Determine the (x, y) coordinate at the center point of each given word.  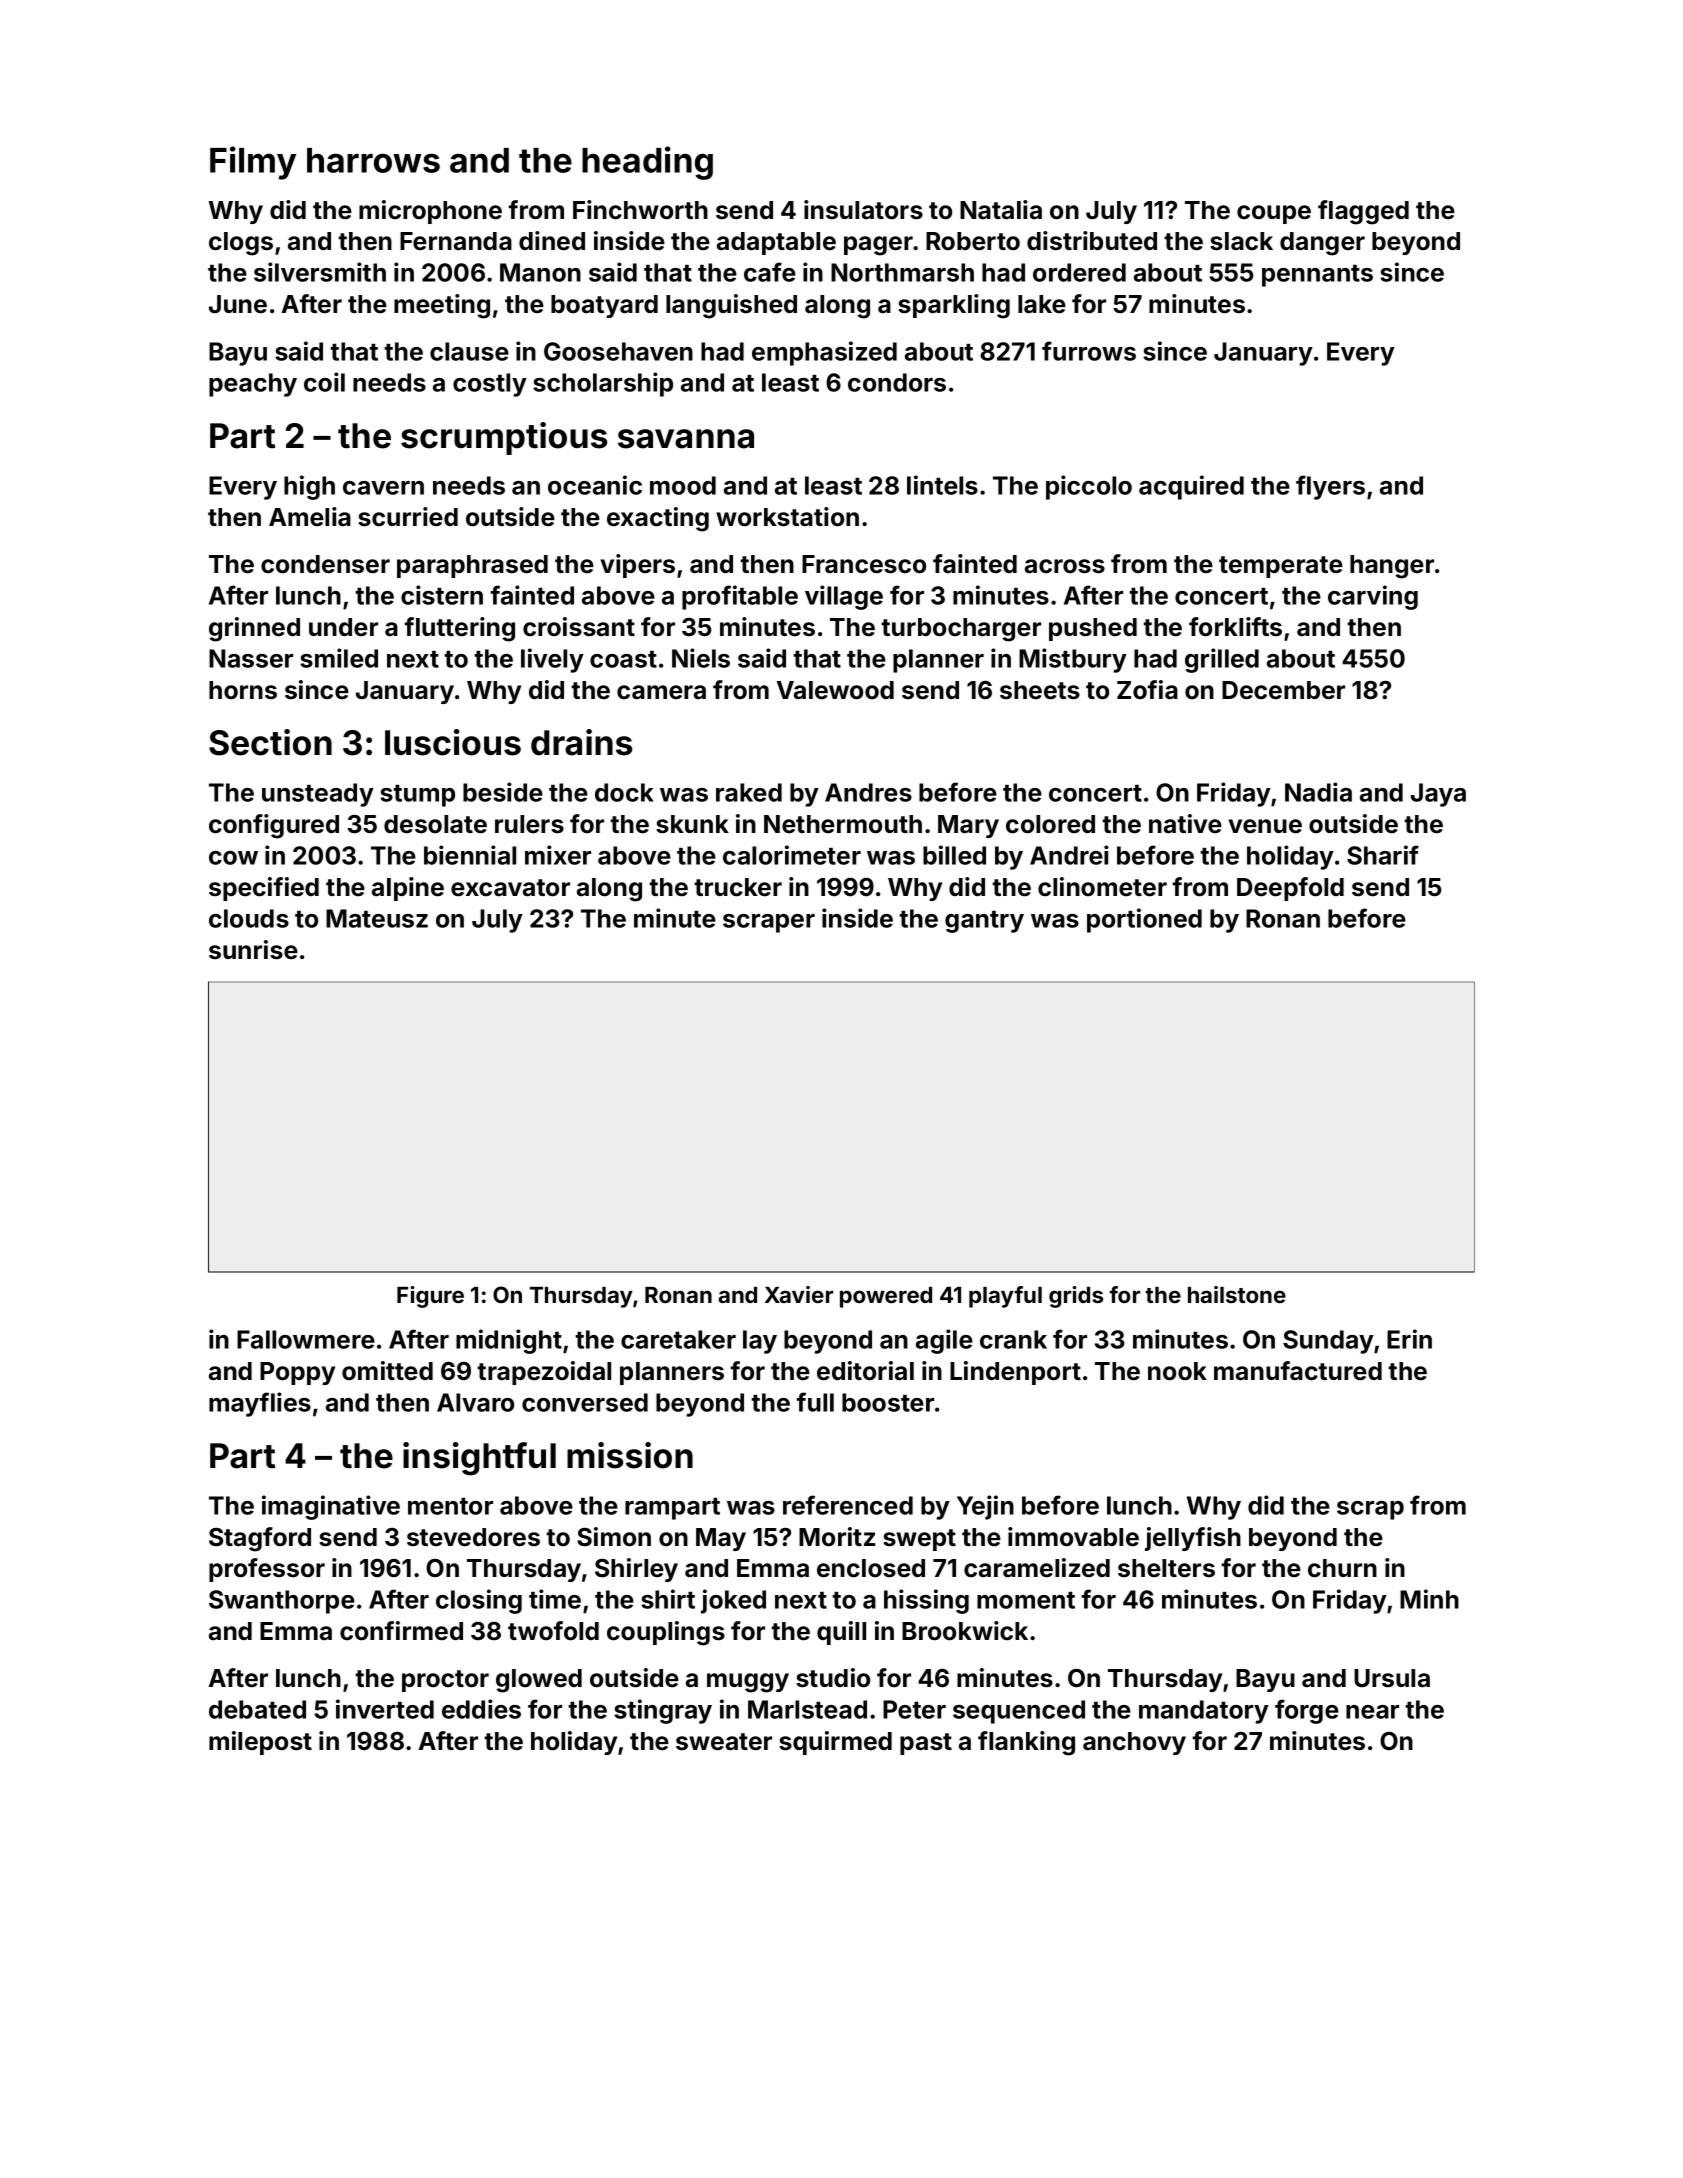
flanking (1026, 1743)
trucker (738, 887)
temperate (1281, 567)
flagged (1363, 212)
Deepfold (1290, 889)
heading (647, 163)
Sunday (1328, 1342)
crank (1013, 1339)
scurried (408, 517)
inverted (385, 1709)
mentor (450, 1506)
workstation (787, 517)
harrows (373, 160)
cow (233, 858)
